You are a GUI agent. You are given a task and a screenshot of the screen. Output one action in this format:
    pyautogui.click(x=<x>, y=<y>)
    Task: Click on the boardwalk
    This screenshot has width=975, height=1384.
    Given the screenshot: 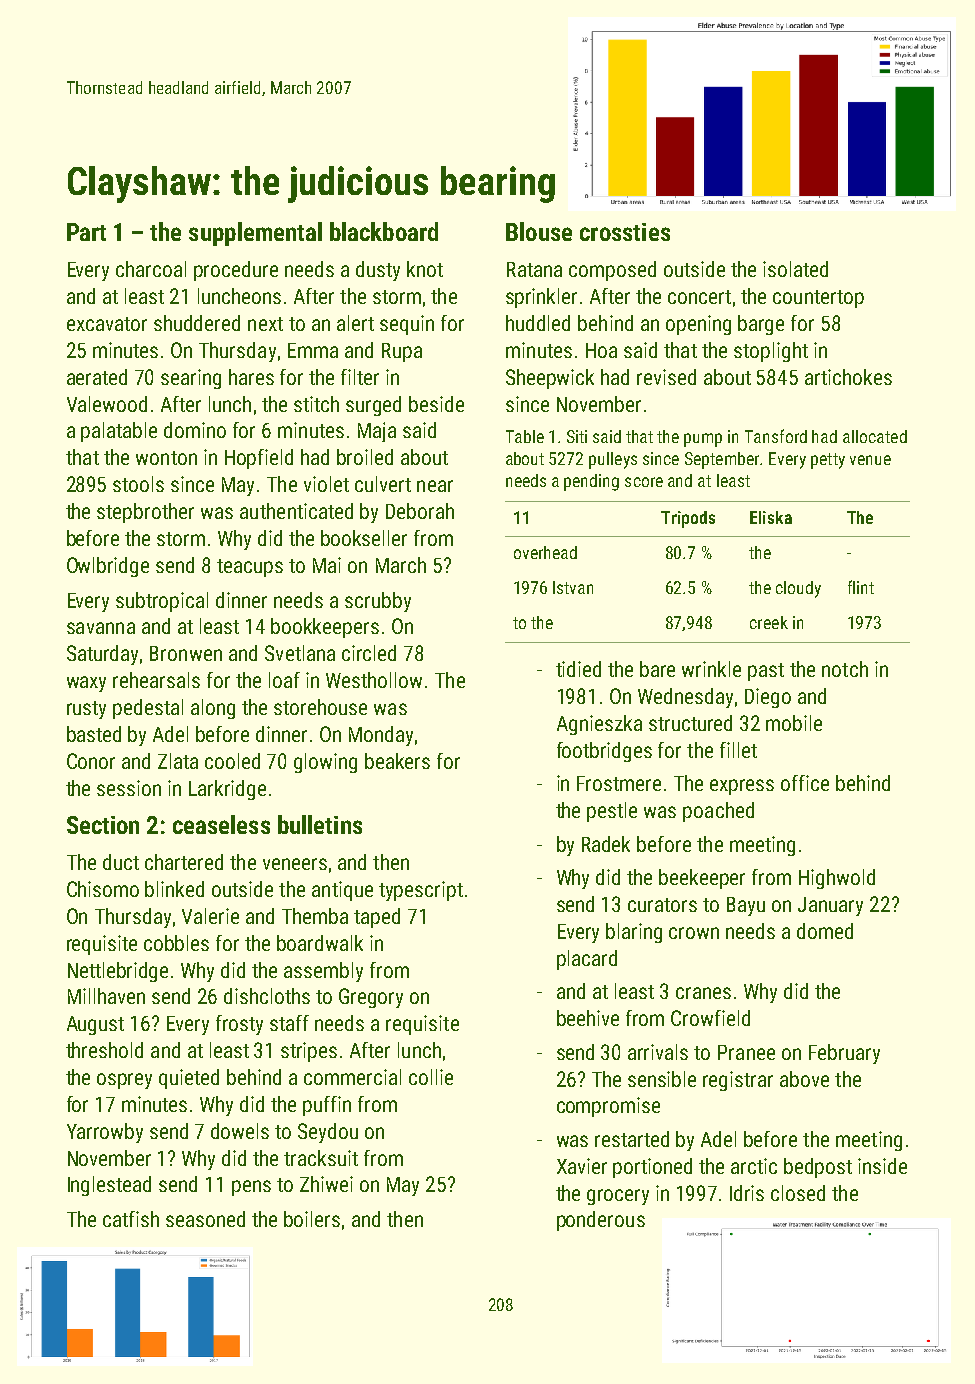 What is the action you would take?
    pyautogui.click(x=320, y=943)
